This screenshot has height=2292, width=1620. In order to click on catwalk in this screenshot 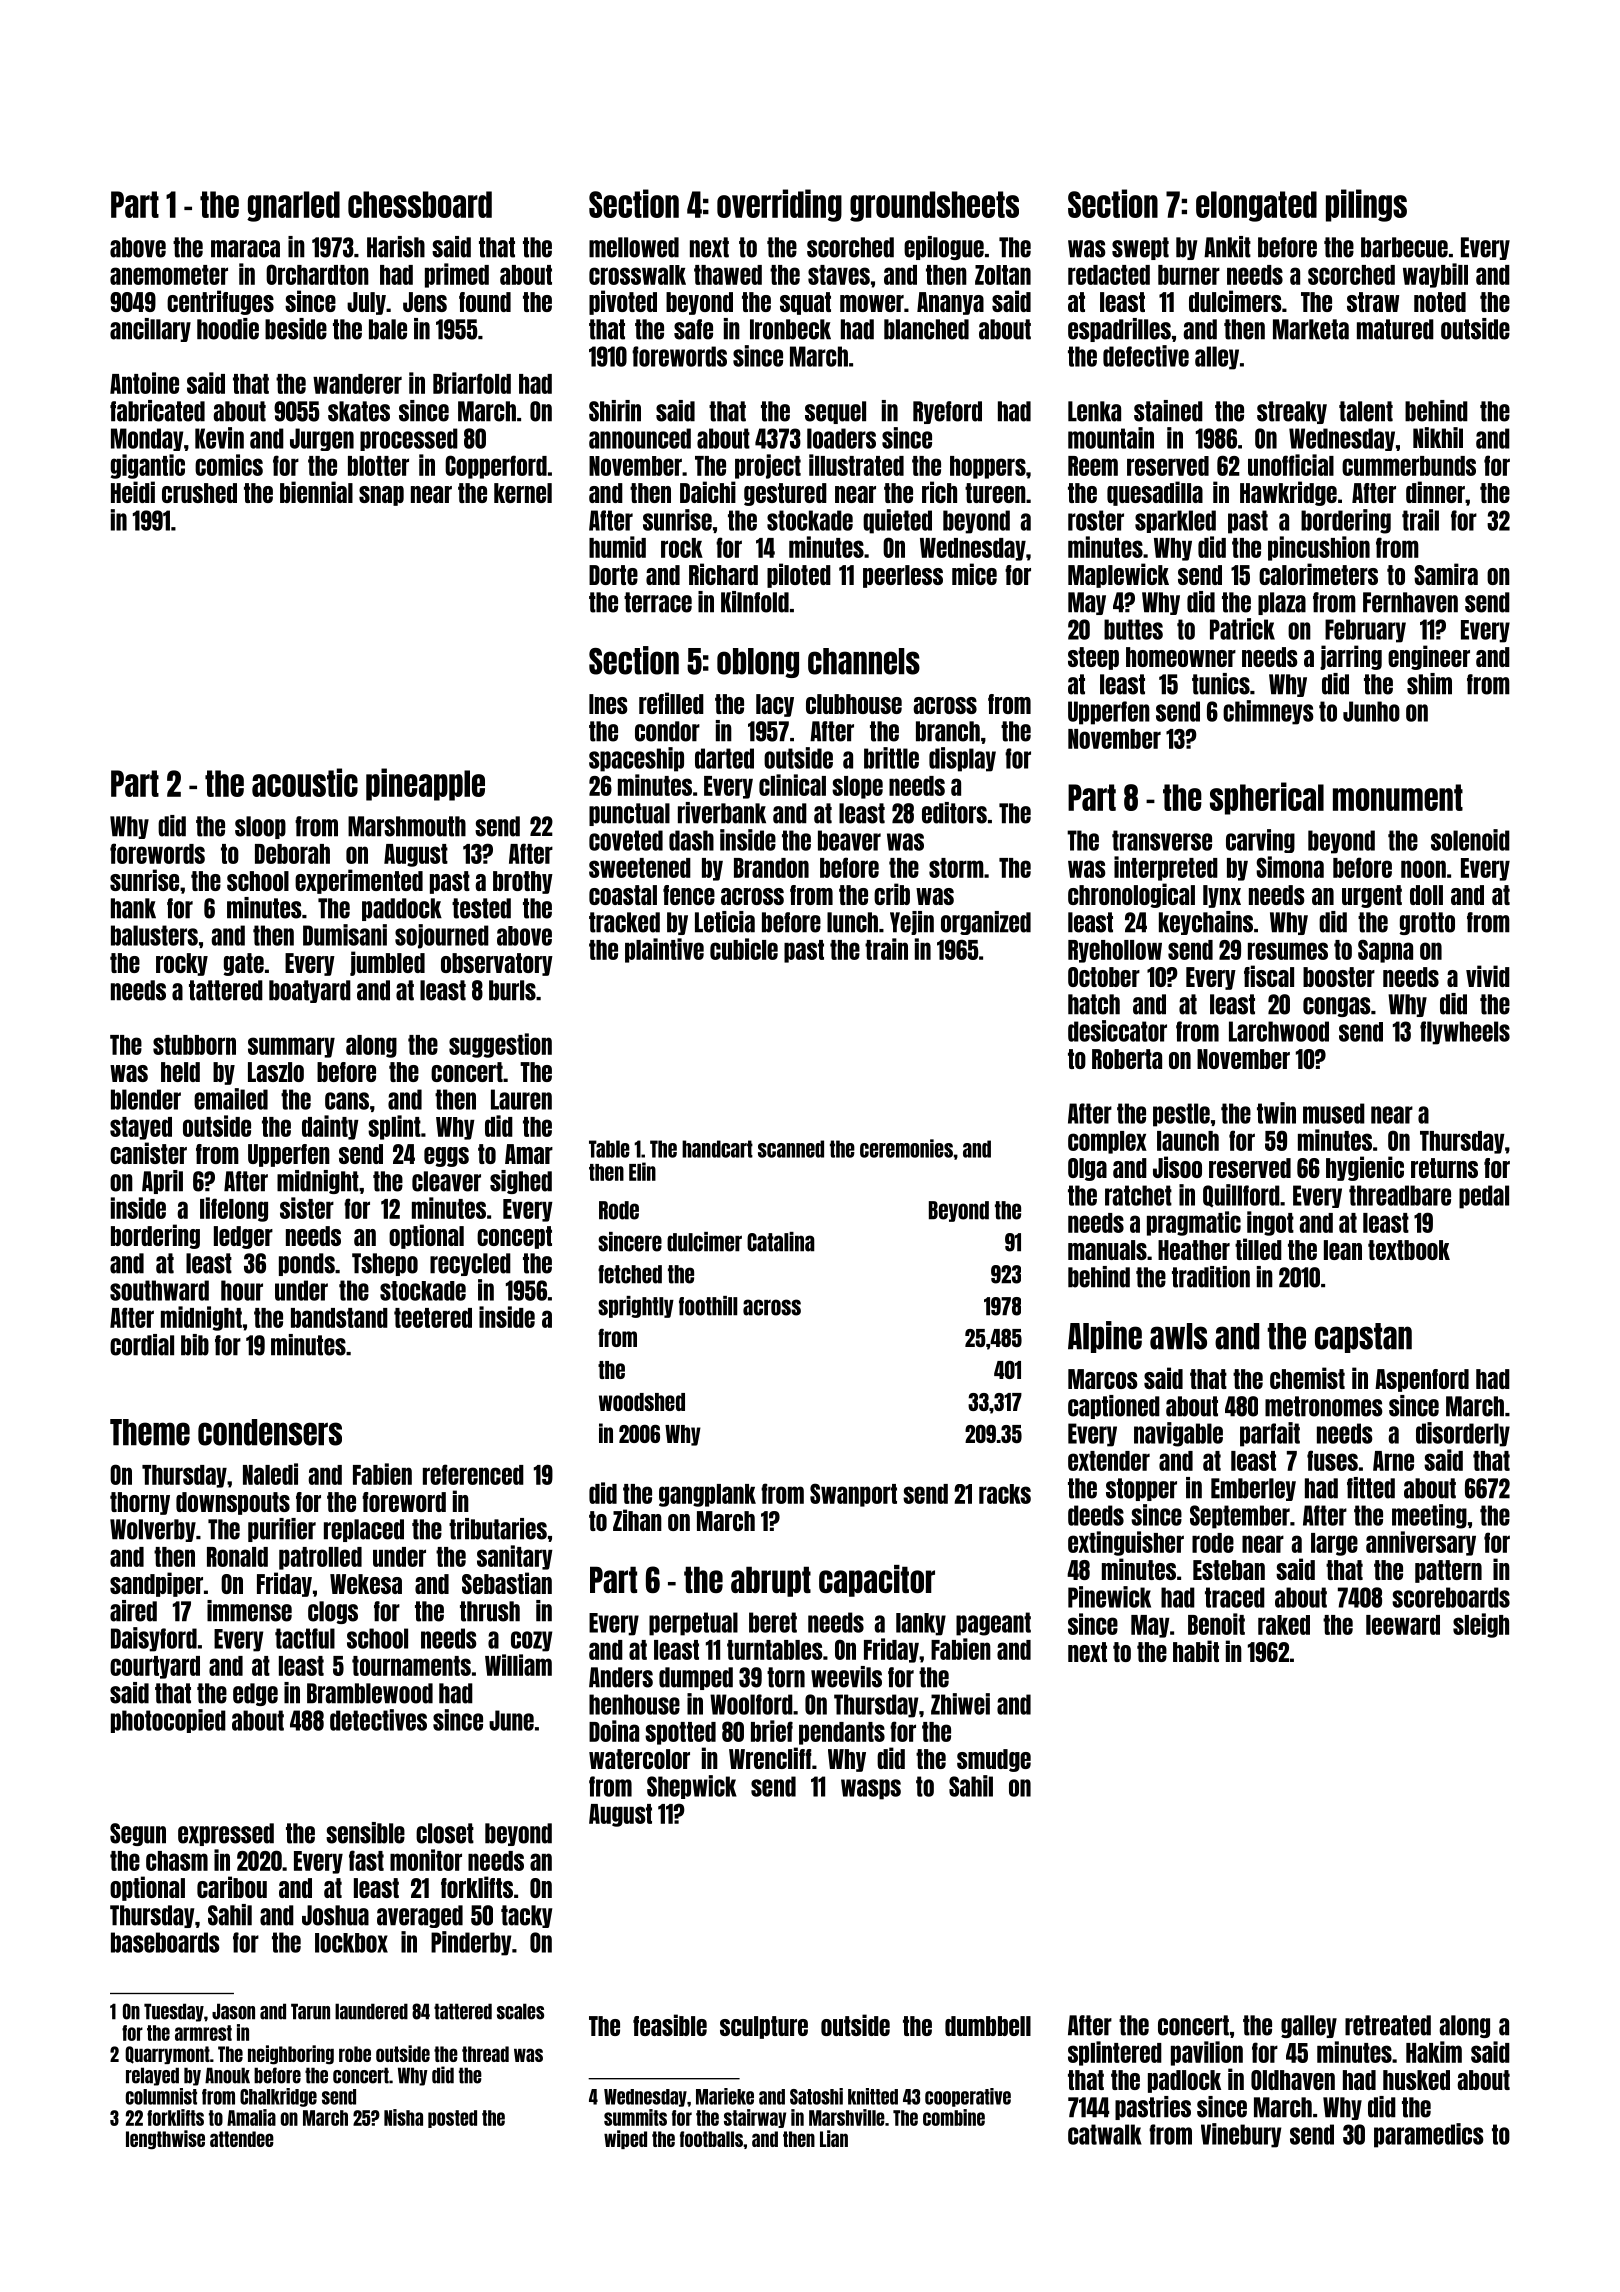, I will do `click(1105, 2134)`.
